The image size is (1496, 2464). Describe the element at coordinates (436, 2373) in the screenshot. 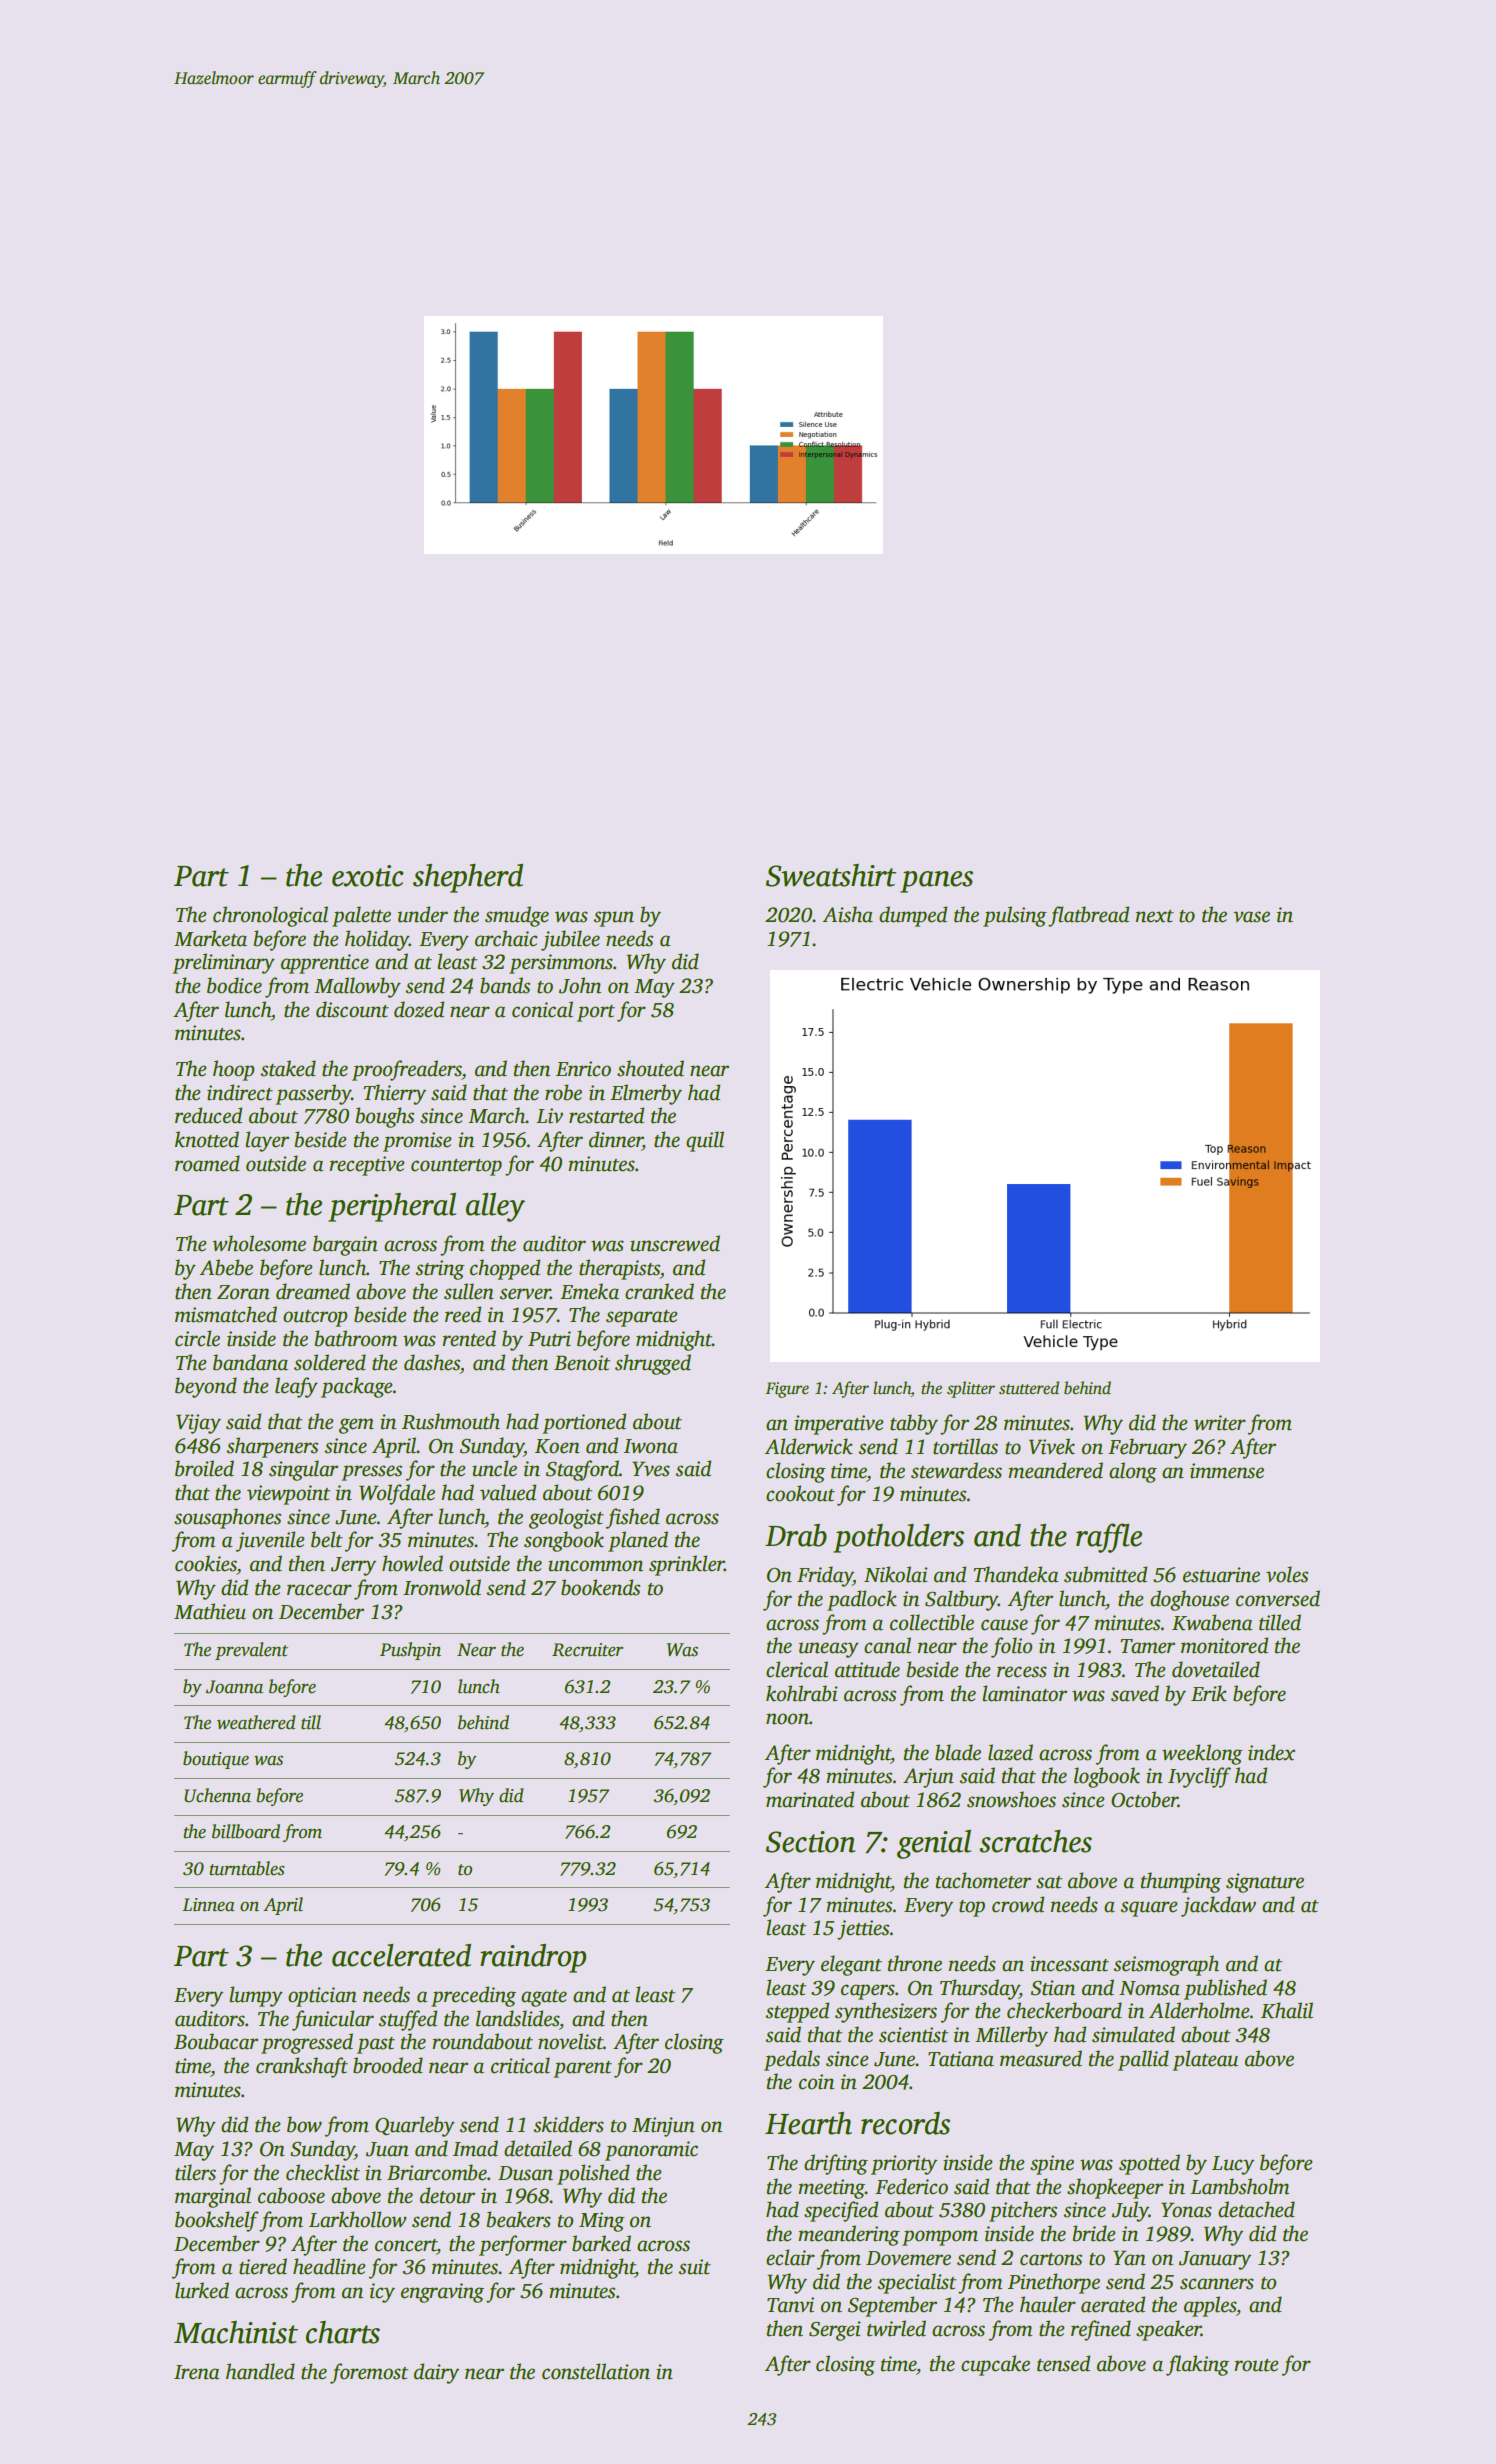

I see `dairy` at that location.
